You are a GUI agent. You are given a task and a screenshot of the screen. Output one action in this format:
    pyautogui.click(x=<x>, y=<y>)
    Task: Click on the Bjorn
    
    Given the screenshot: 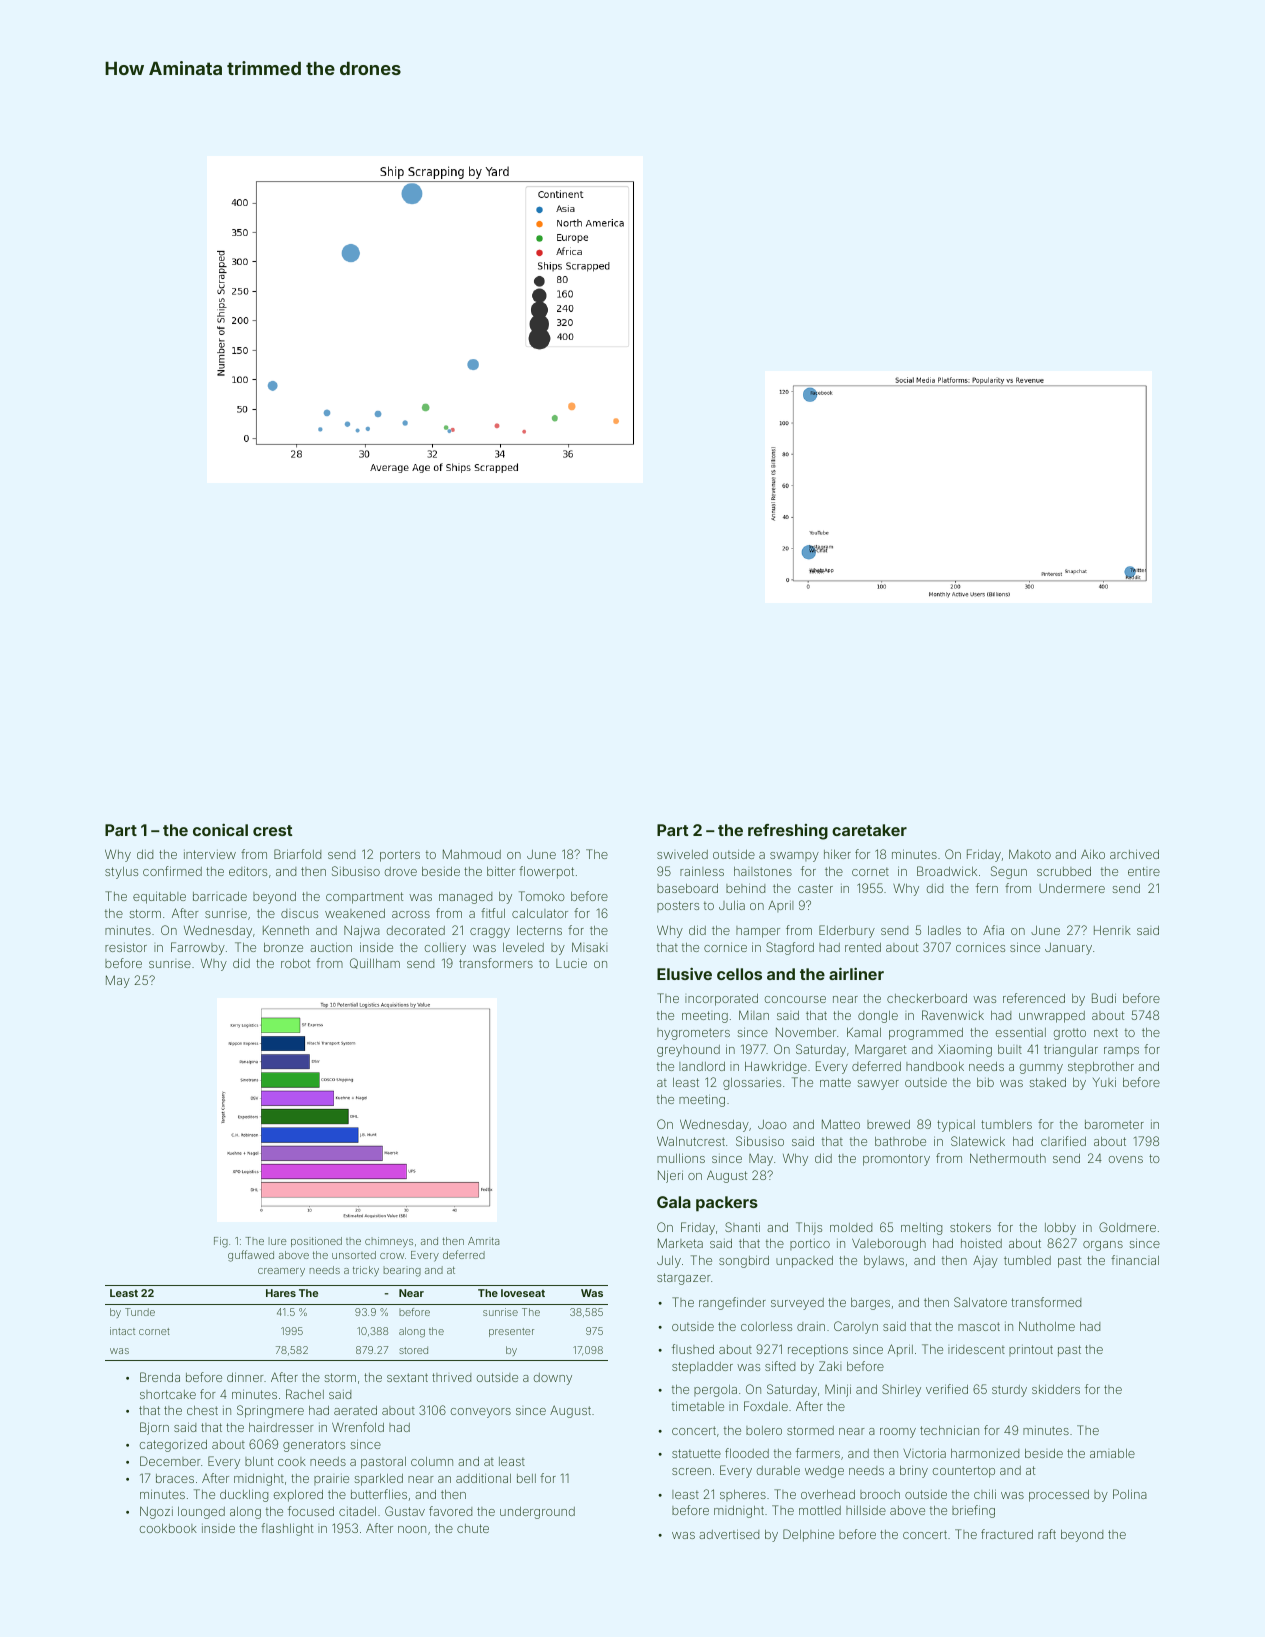 What is the action you would take?
    pyautogui.click(x=154, y=1428)
